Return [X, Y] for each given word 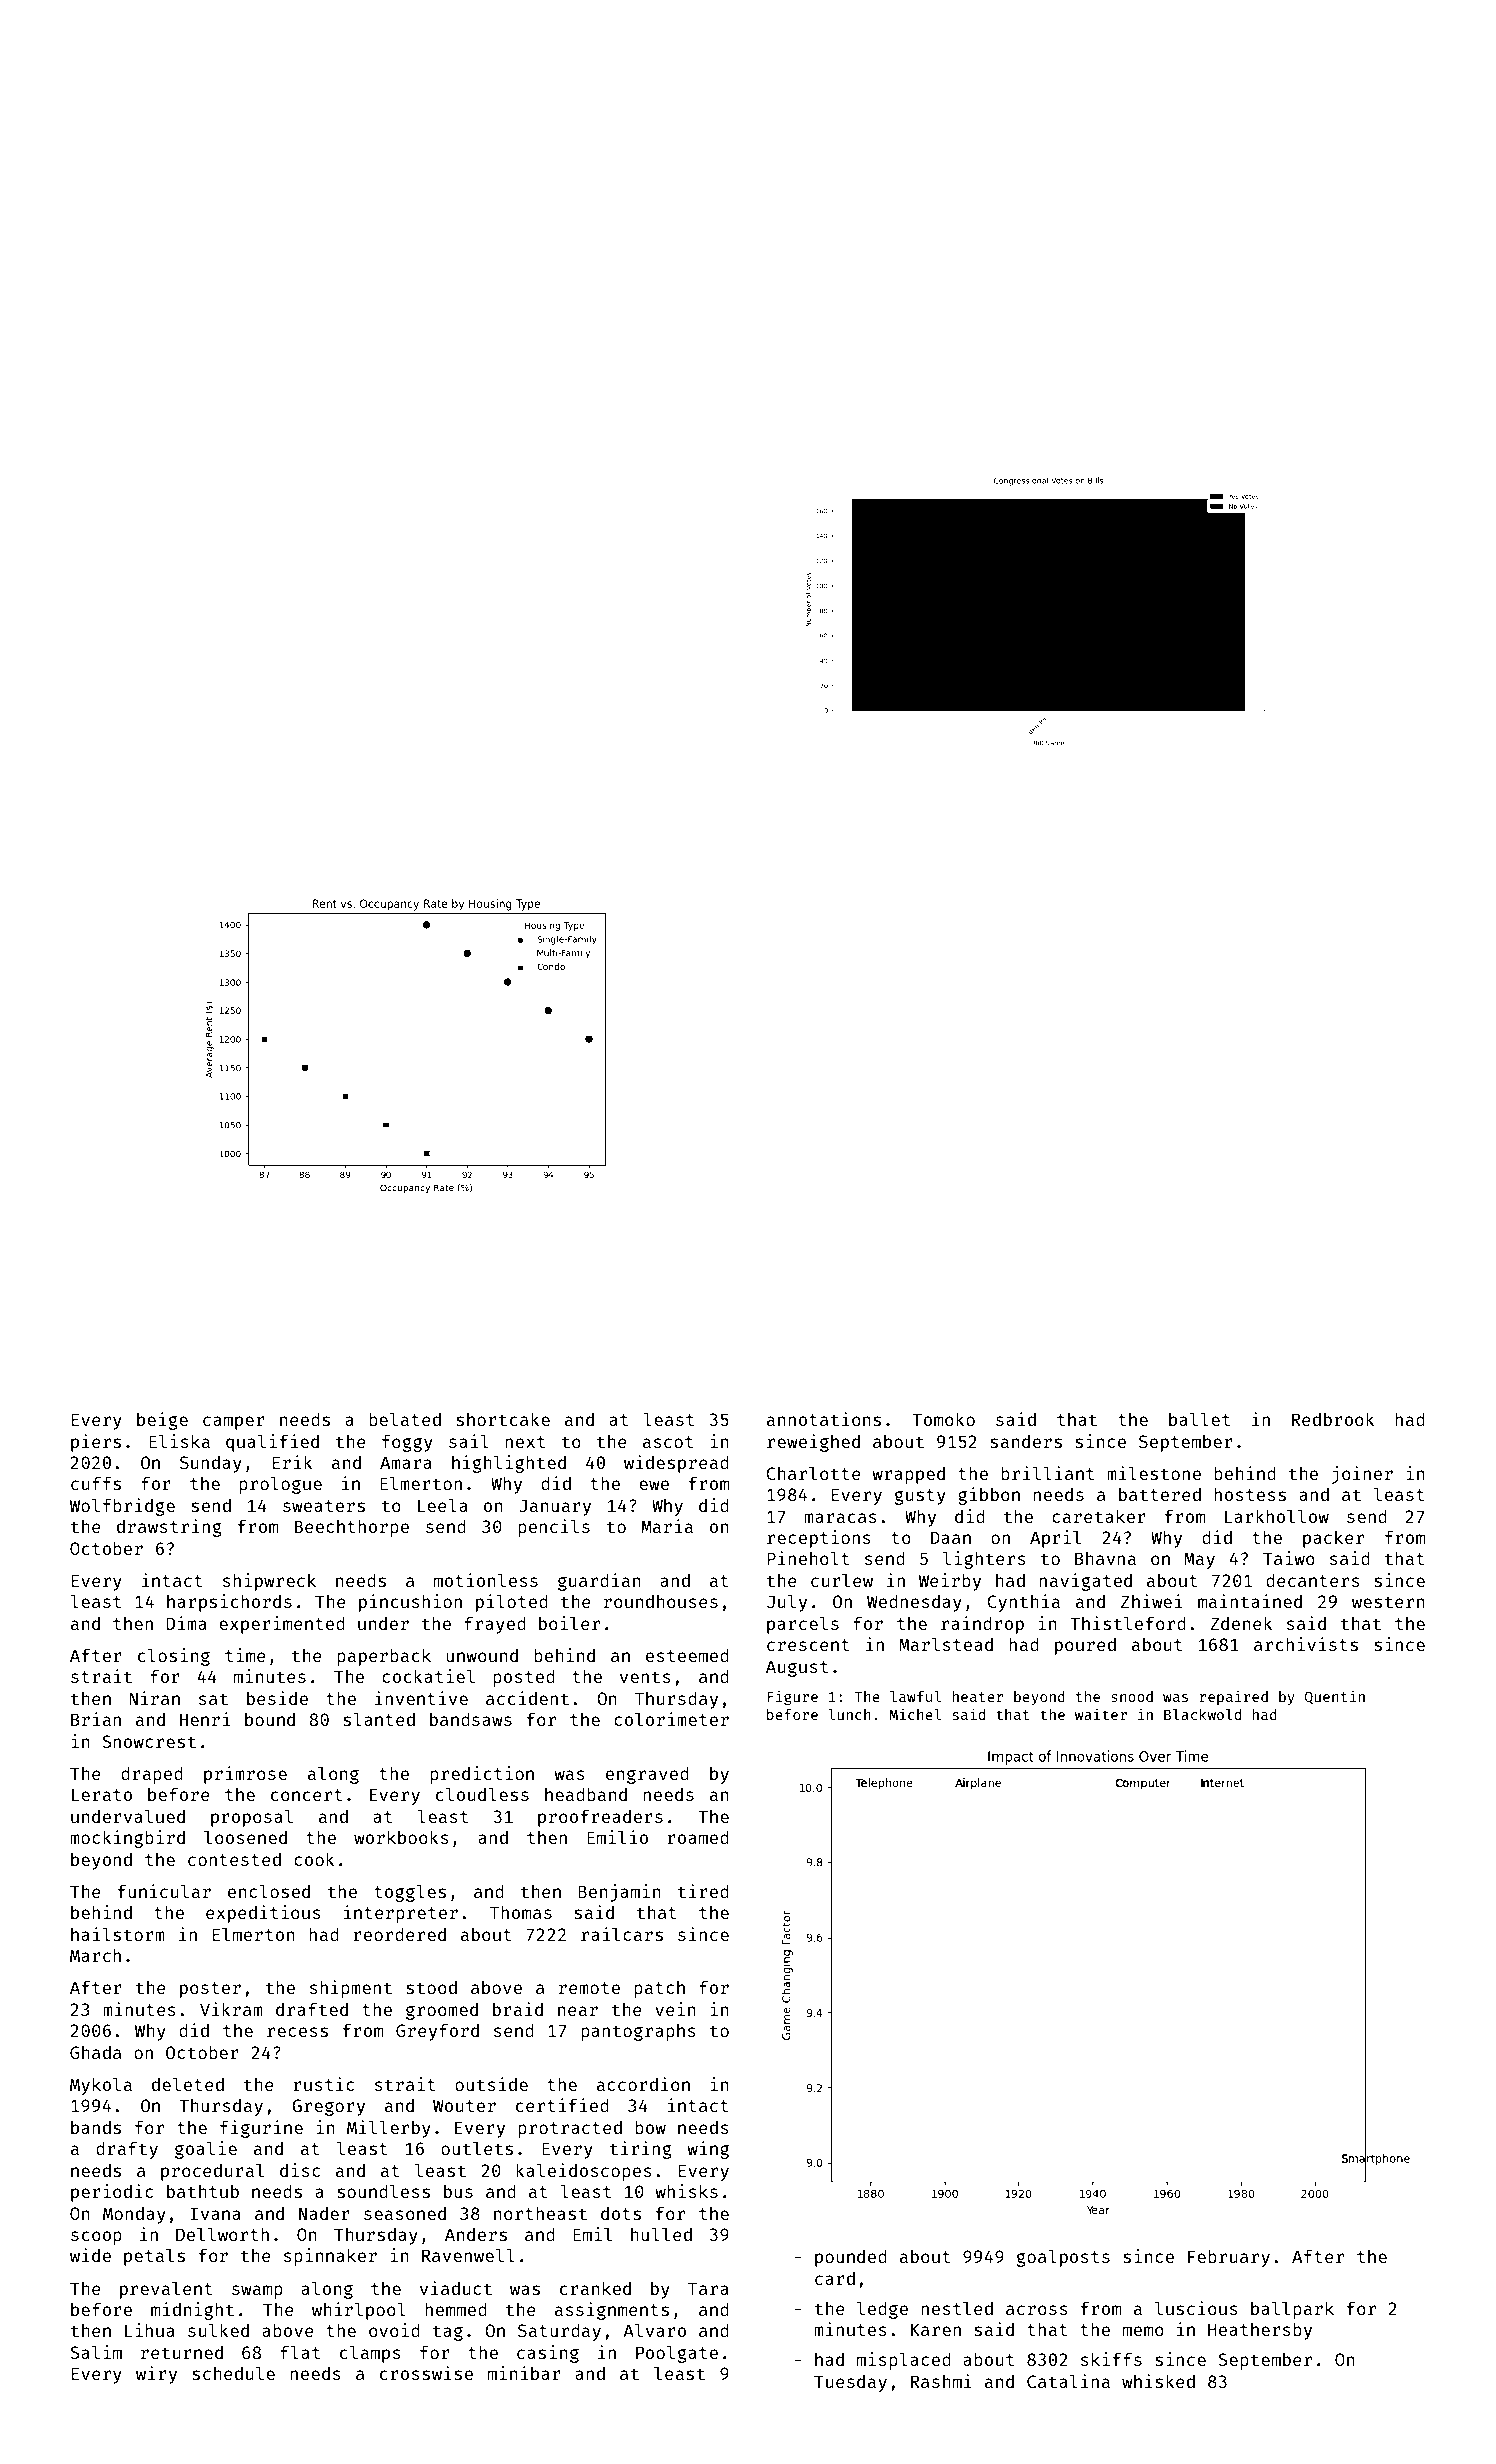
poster [210, 1990]
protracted [570, 2129]
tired [703, 1891]
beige [162, 1421]
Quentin [1335, 1697]
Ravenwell [468, 2255]
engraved [647, 1775]
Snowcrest [149, 1741]
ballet [1199, 1419]
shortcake [503, 1419]
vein [675, 2009]
